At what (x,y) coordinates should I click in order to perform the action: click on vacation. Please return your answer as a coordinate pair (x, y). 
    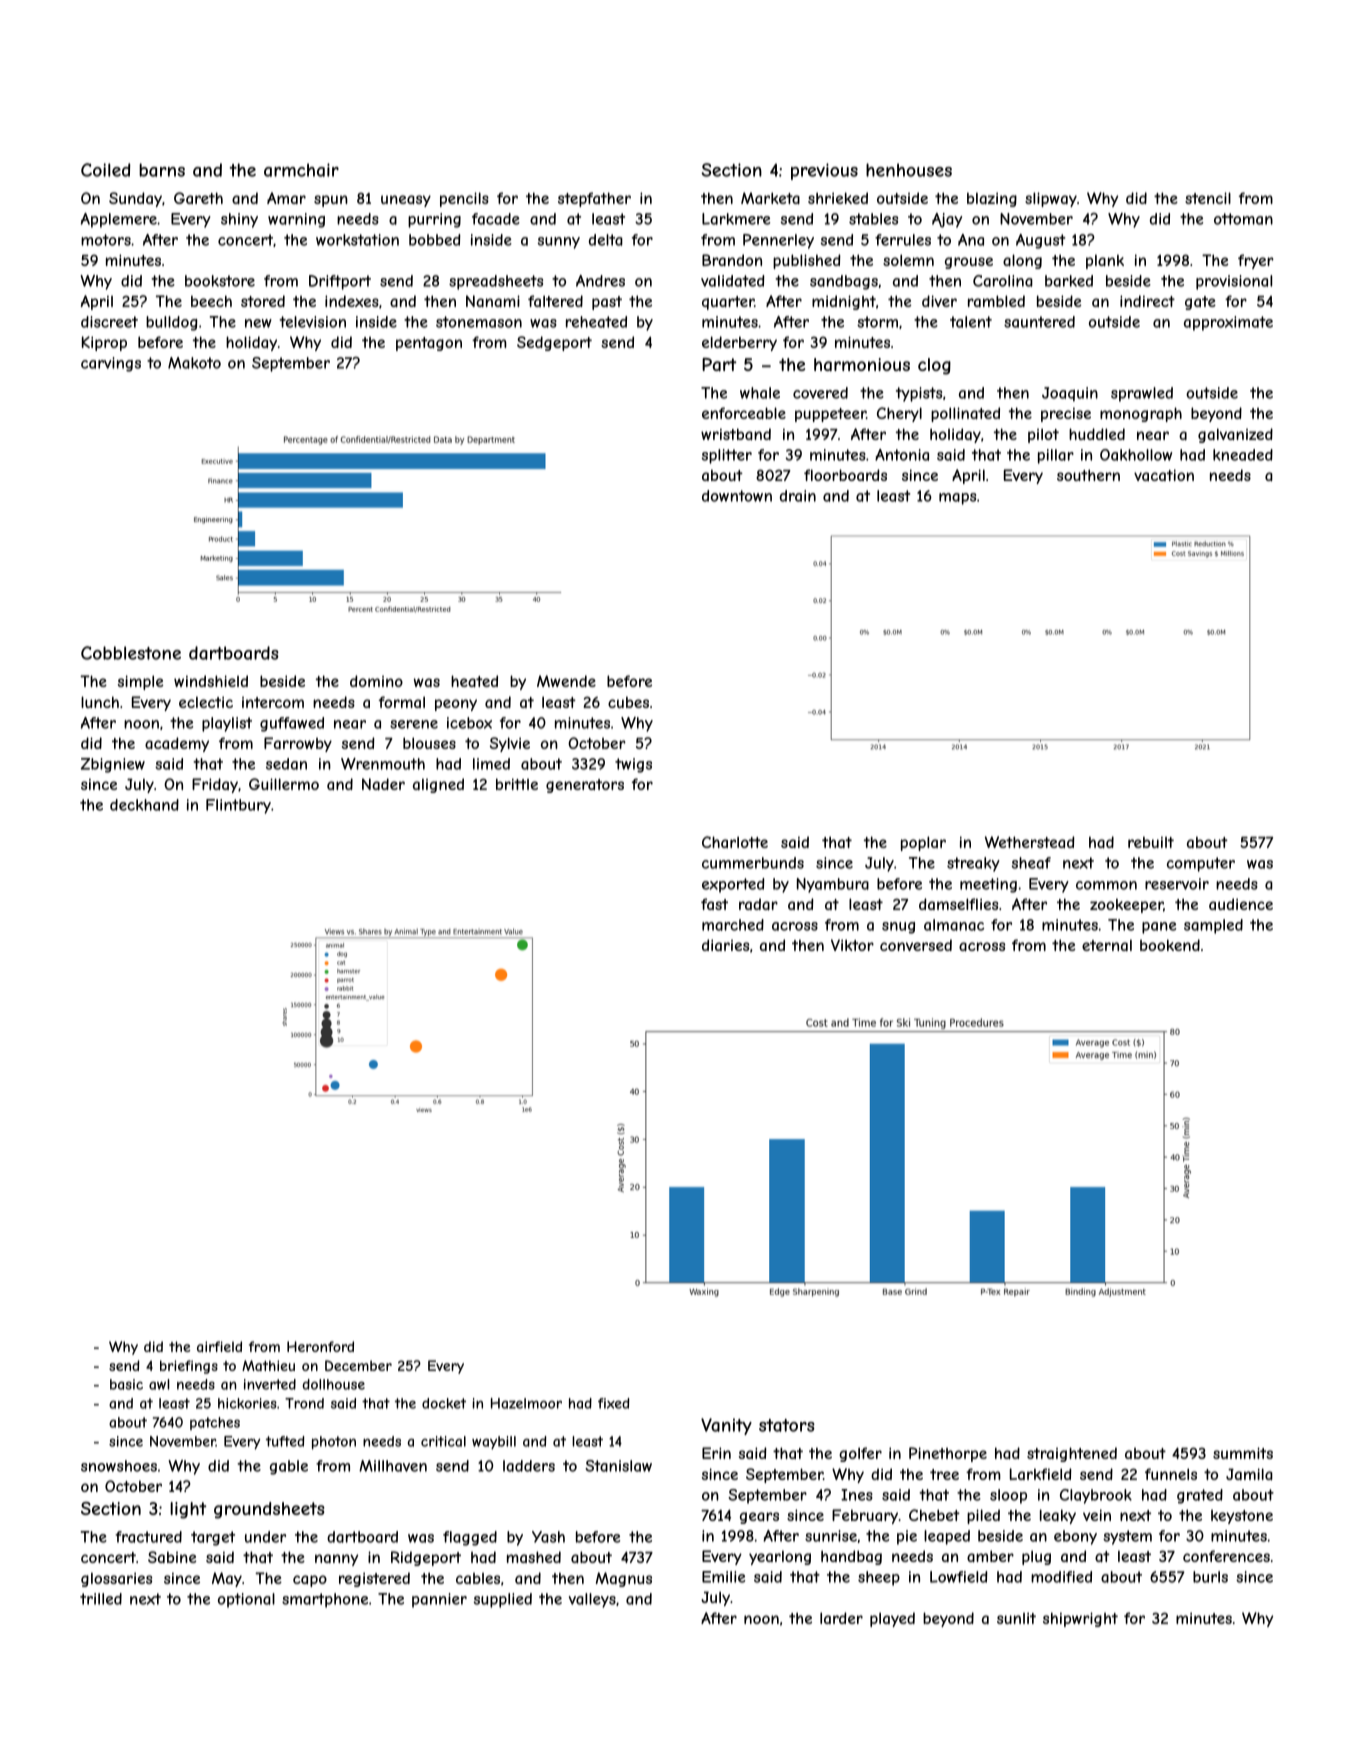
    Looking at the image, I should click on (1164, 475).
